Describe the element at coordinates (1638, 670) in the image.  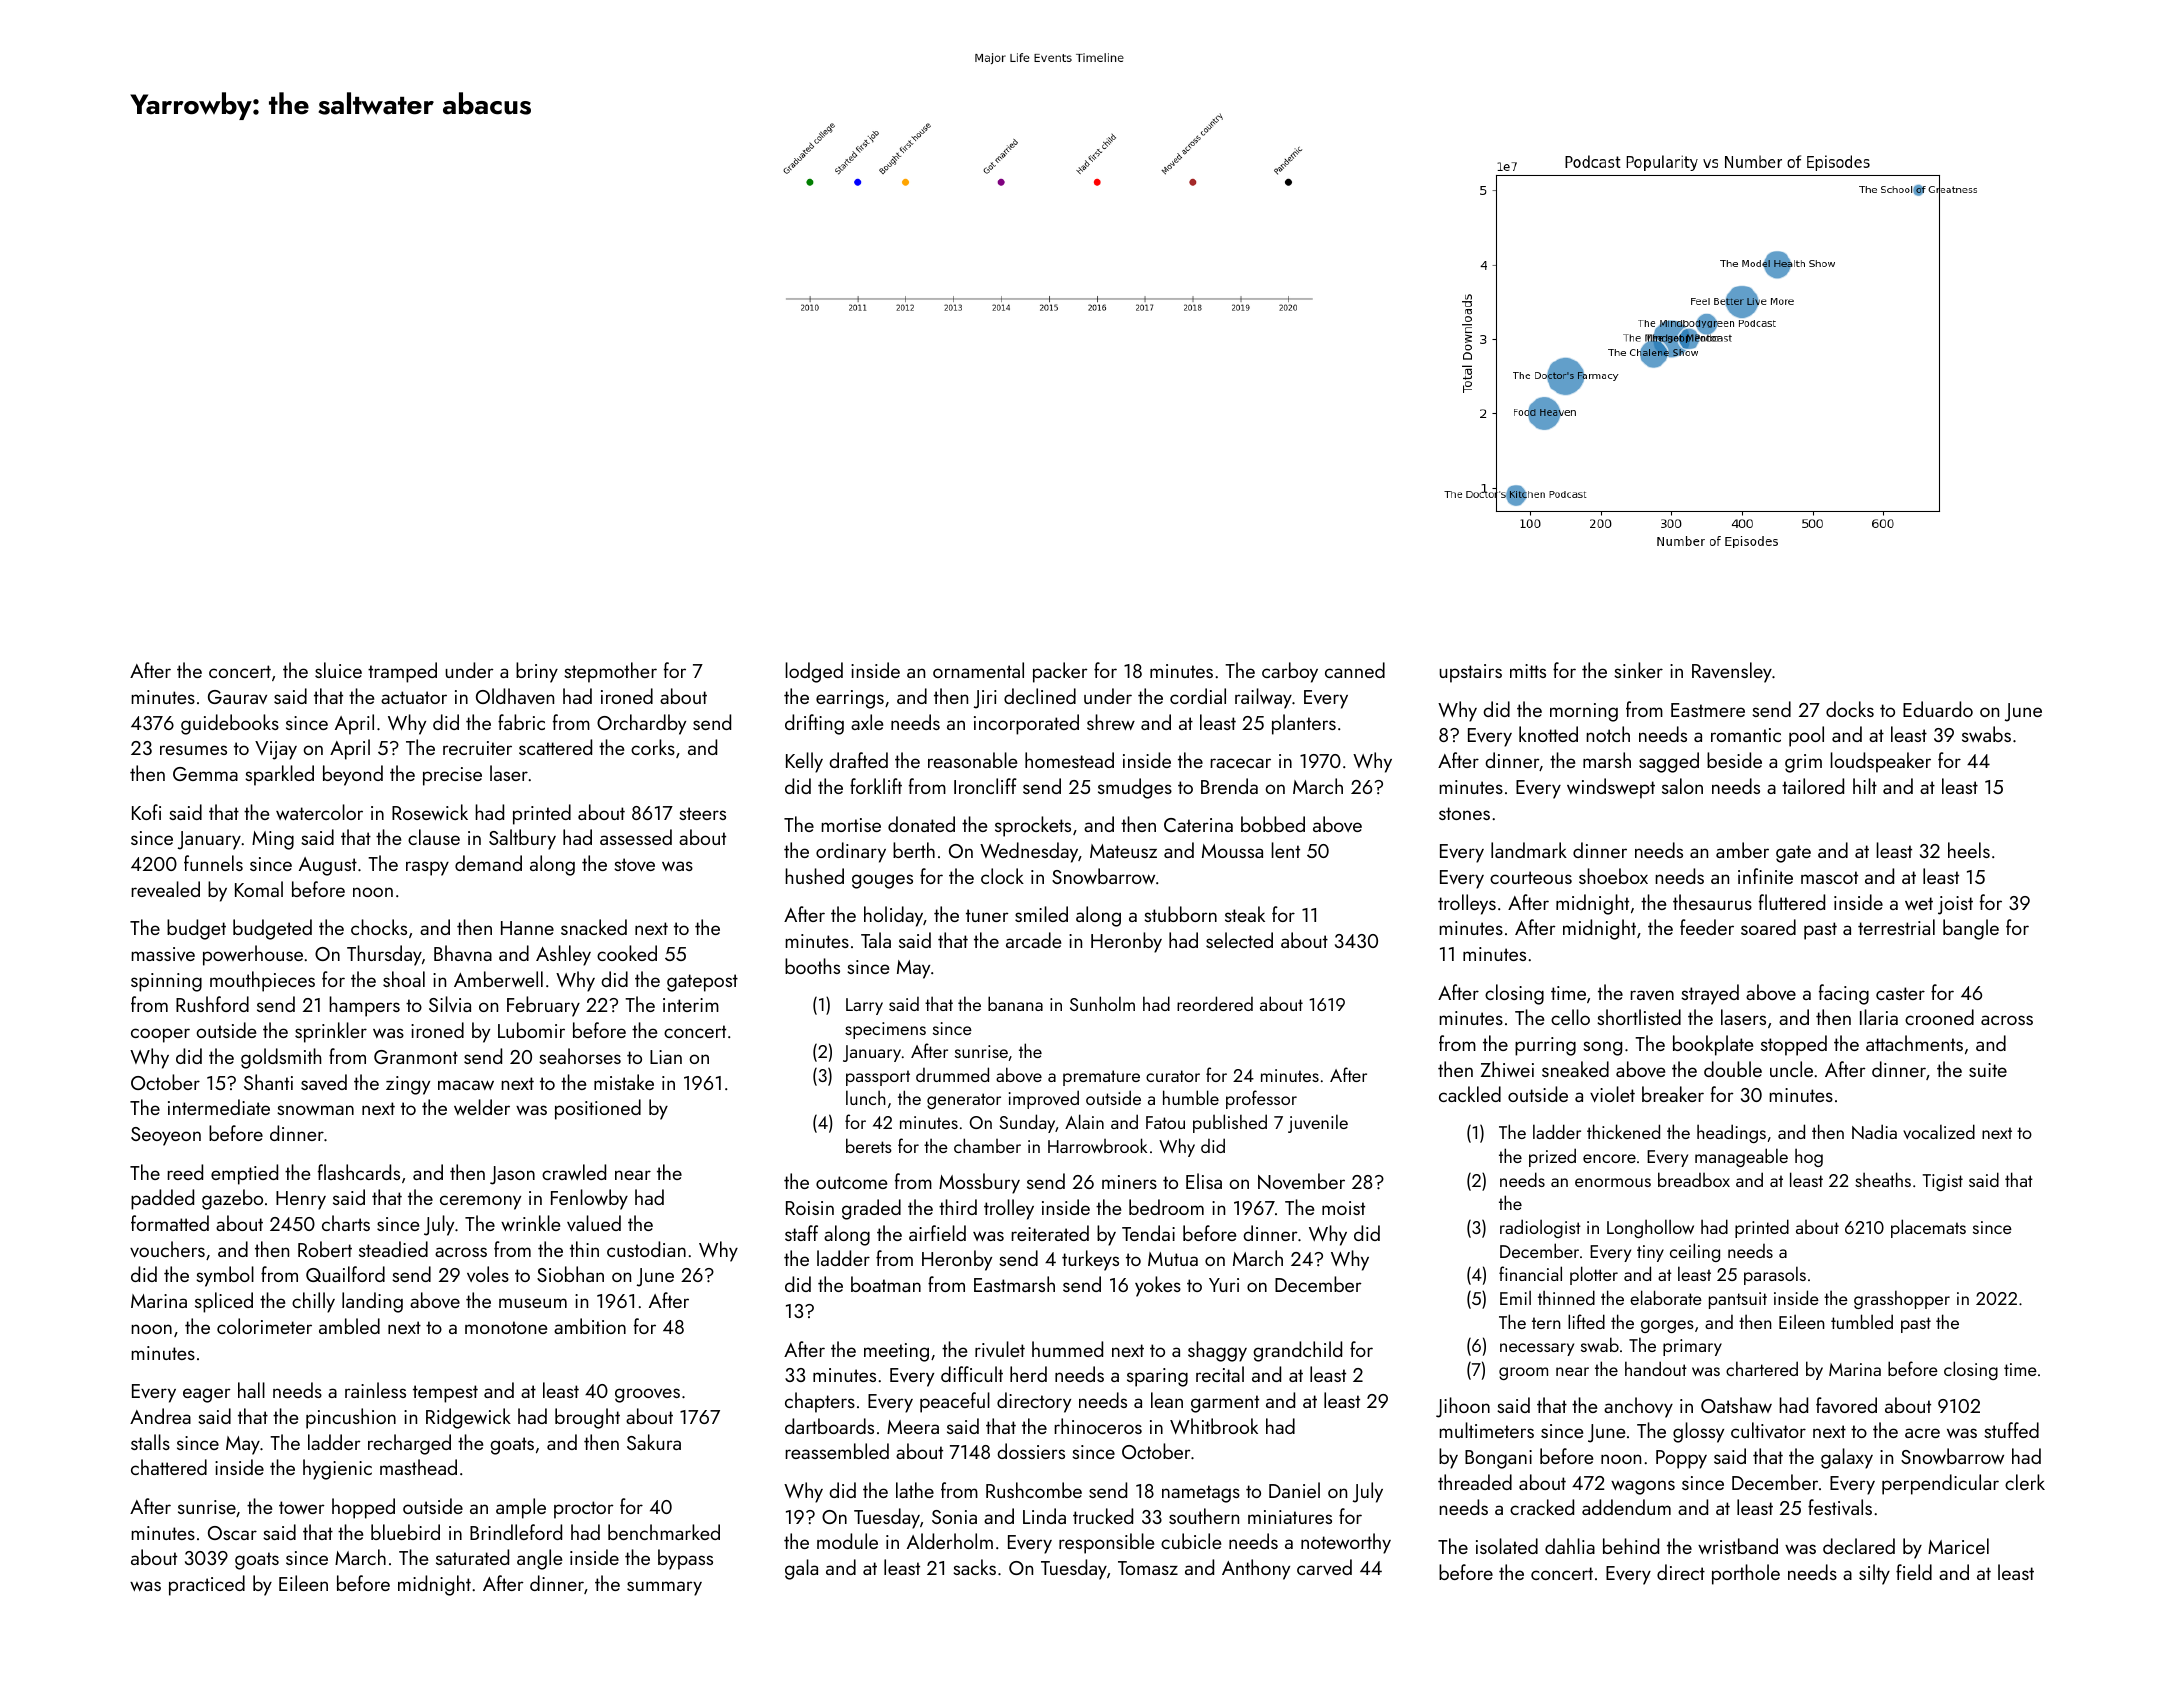
I see `sinker` at that location.
